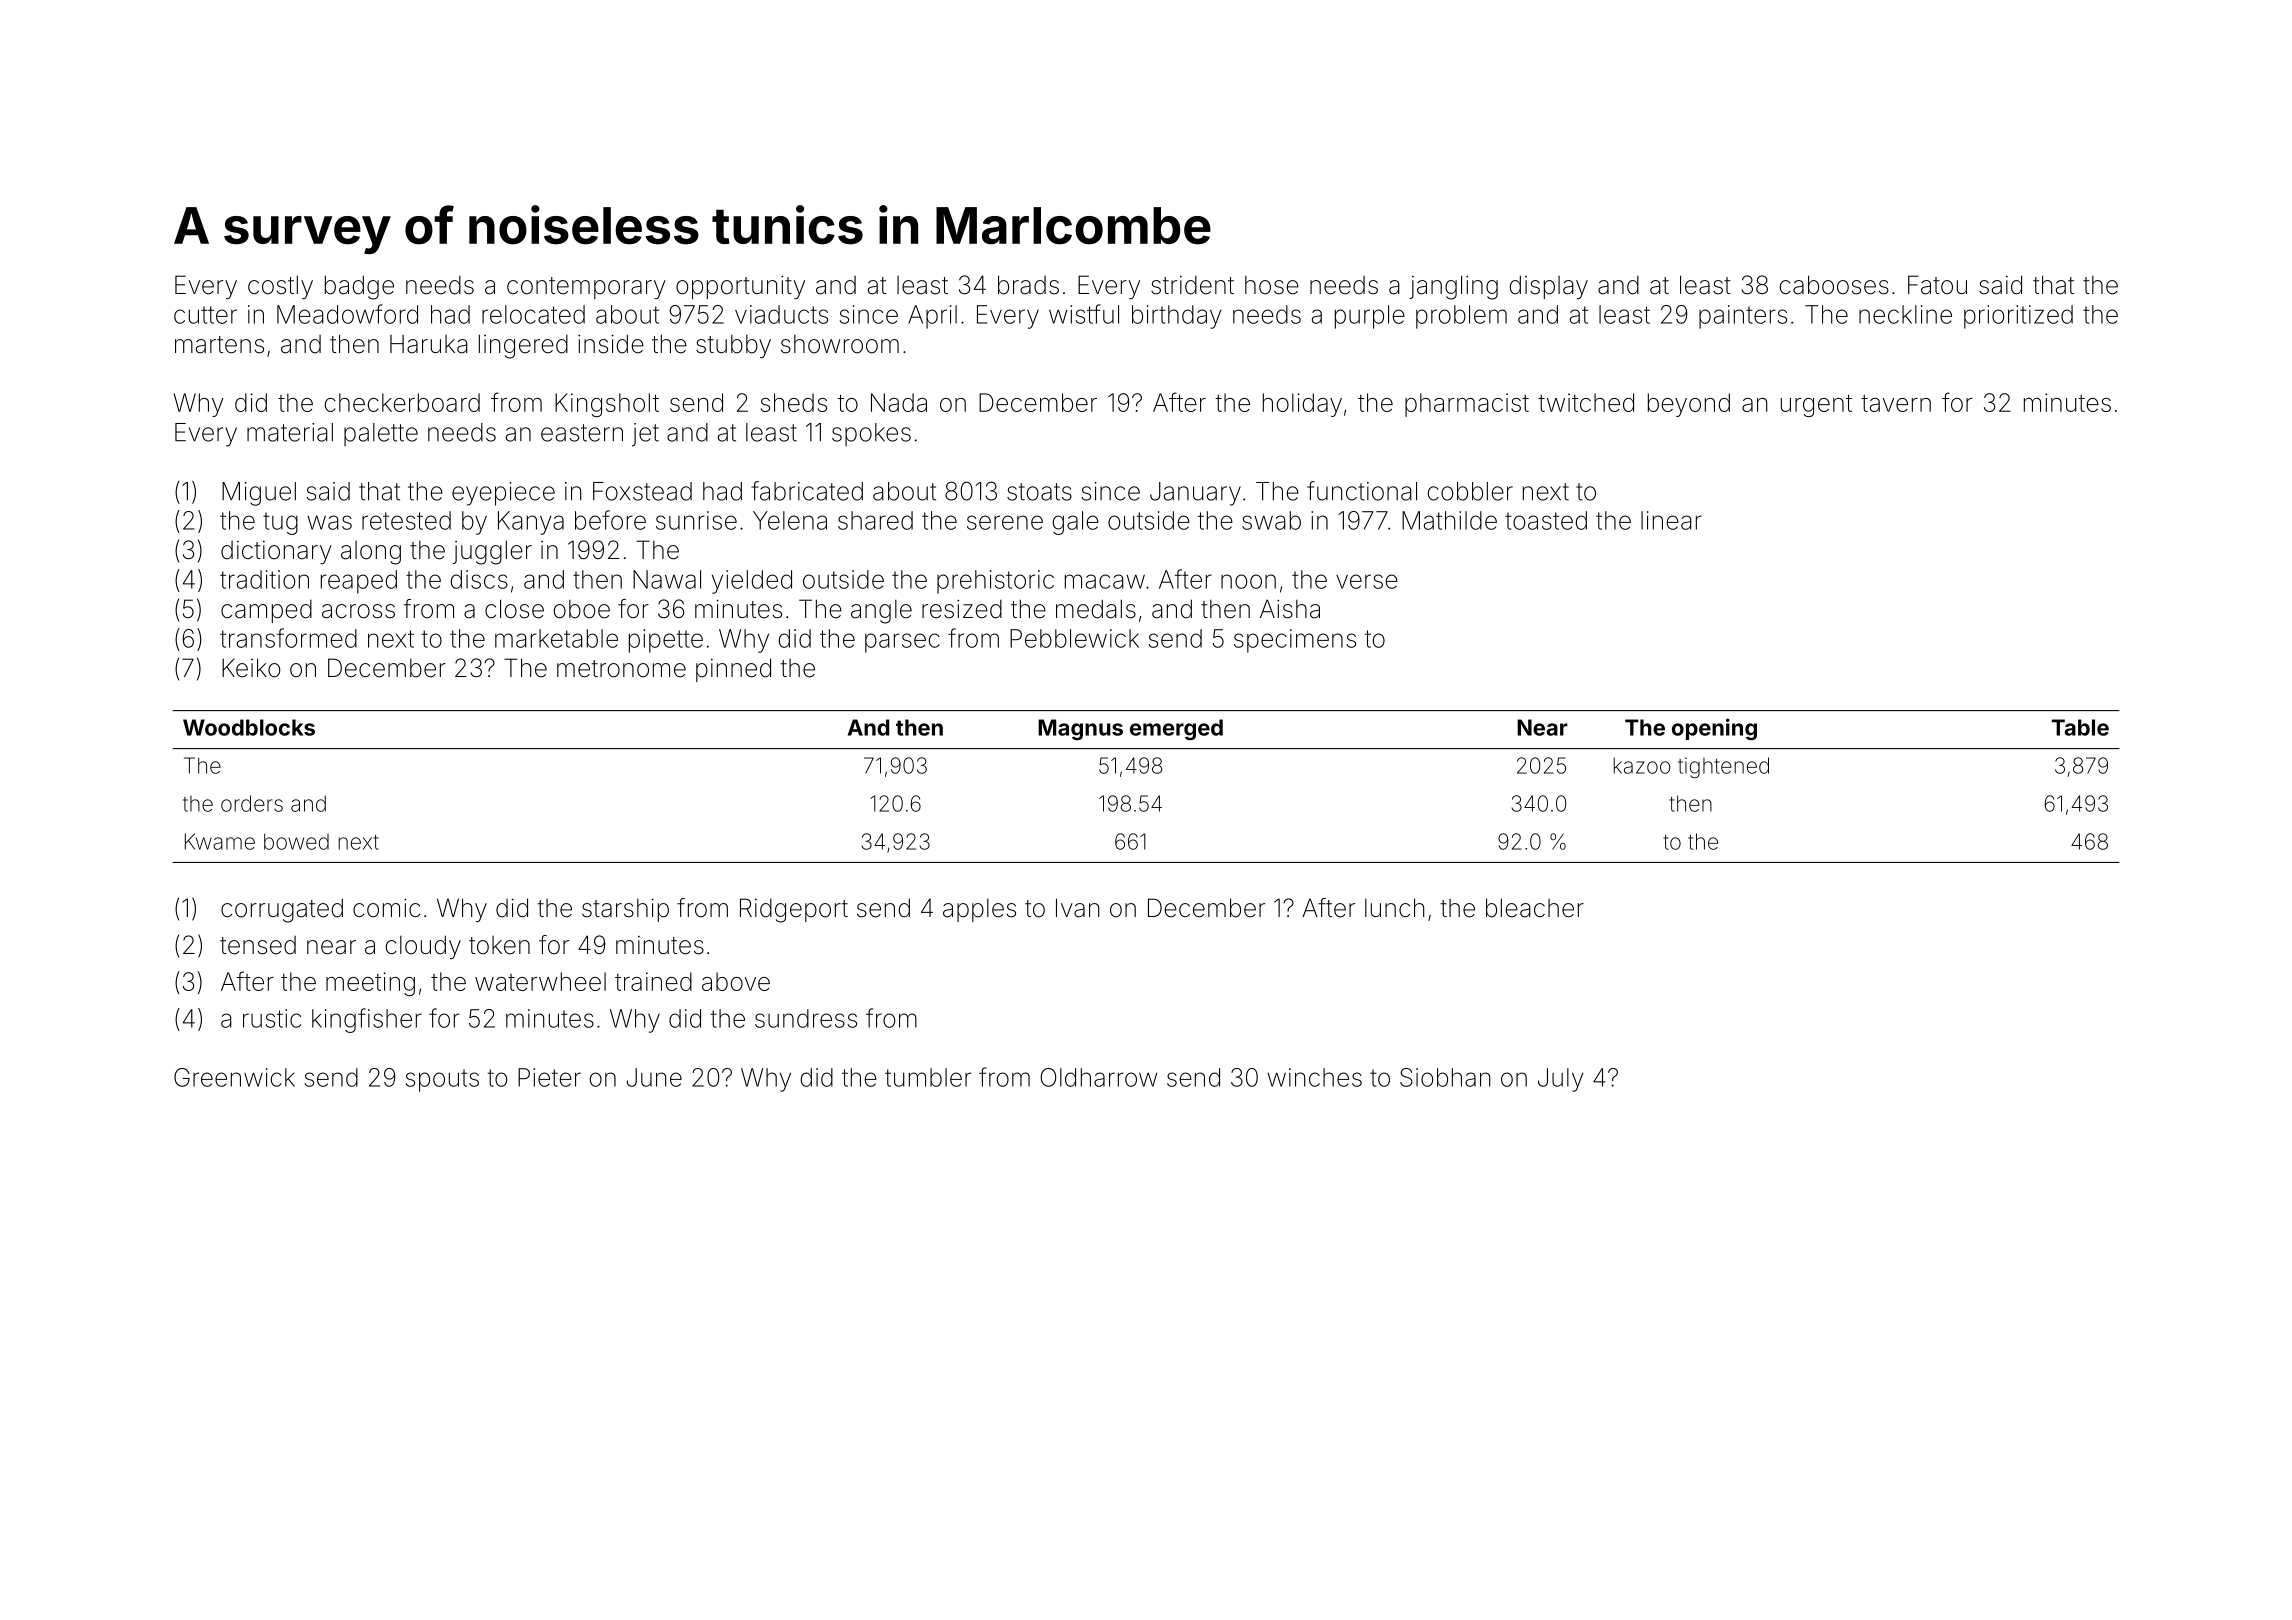 This document has width=2292, height=1620. I want to click on tightened, so click(1723, 767).
